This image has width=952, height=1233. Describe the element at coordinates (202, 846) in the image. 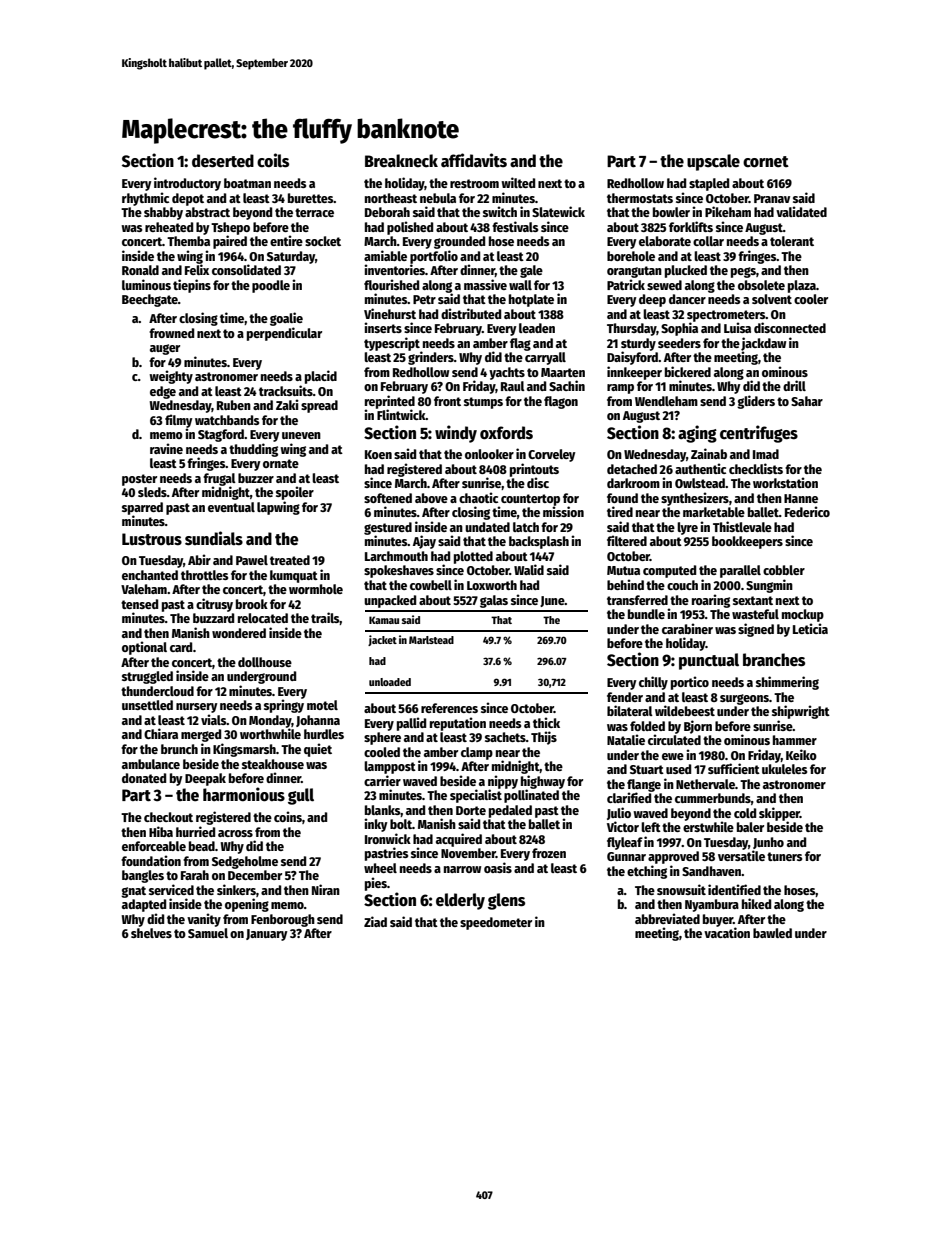

I see `bead` at that location.
